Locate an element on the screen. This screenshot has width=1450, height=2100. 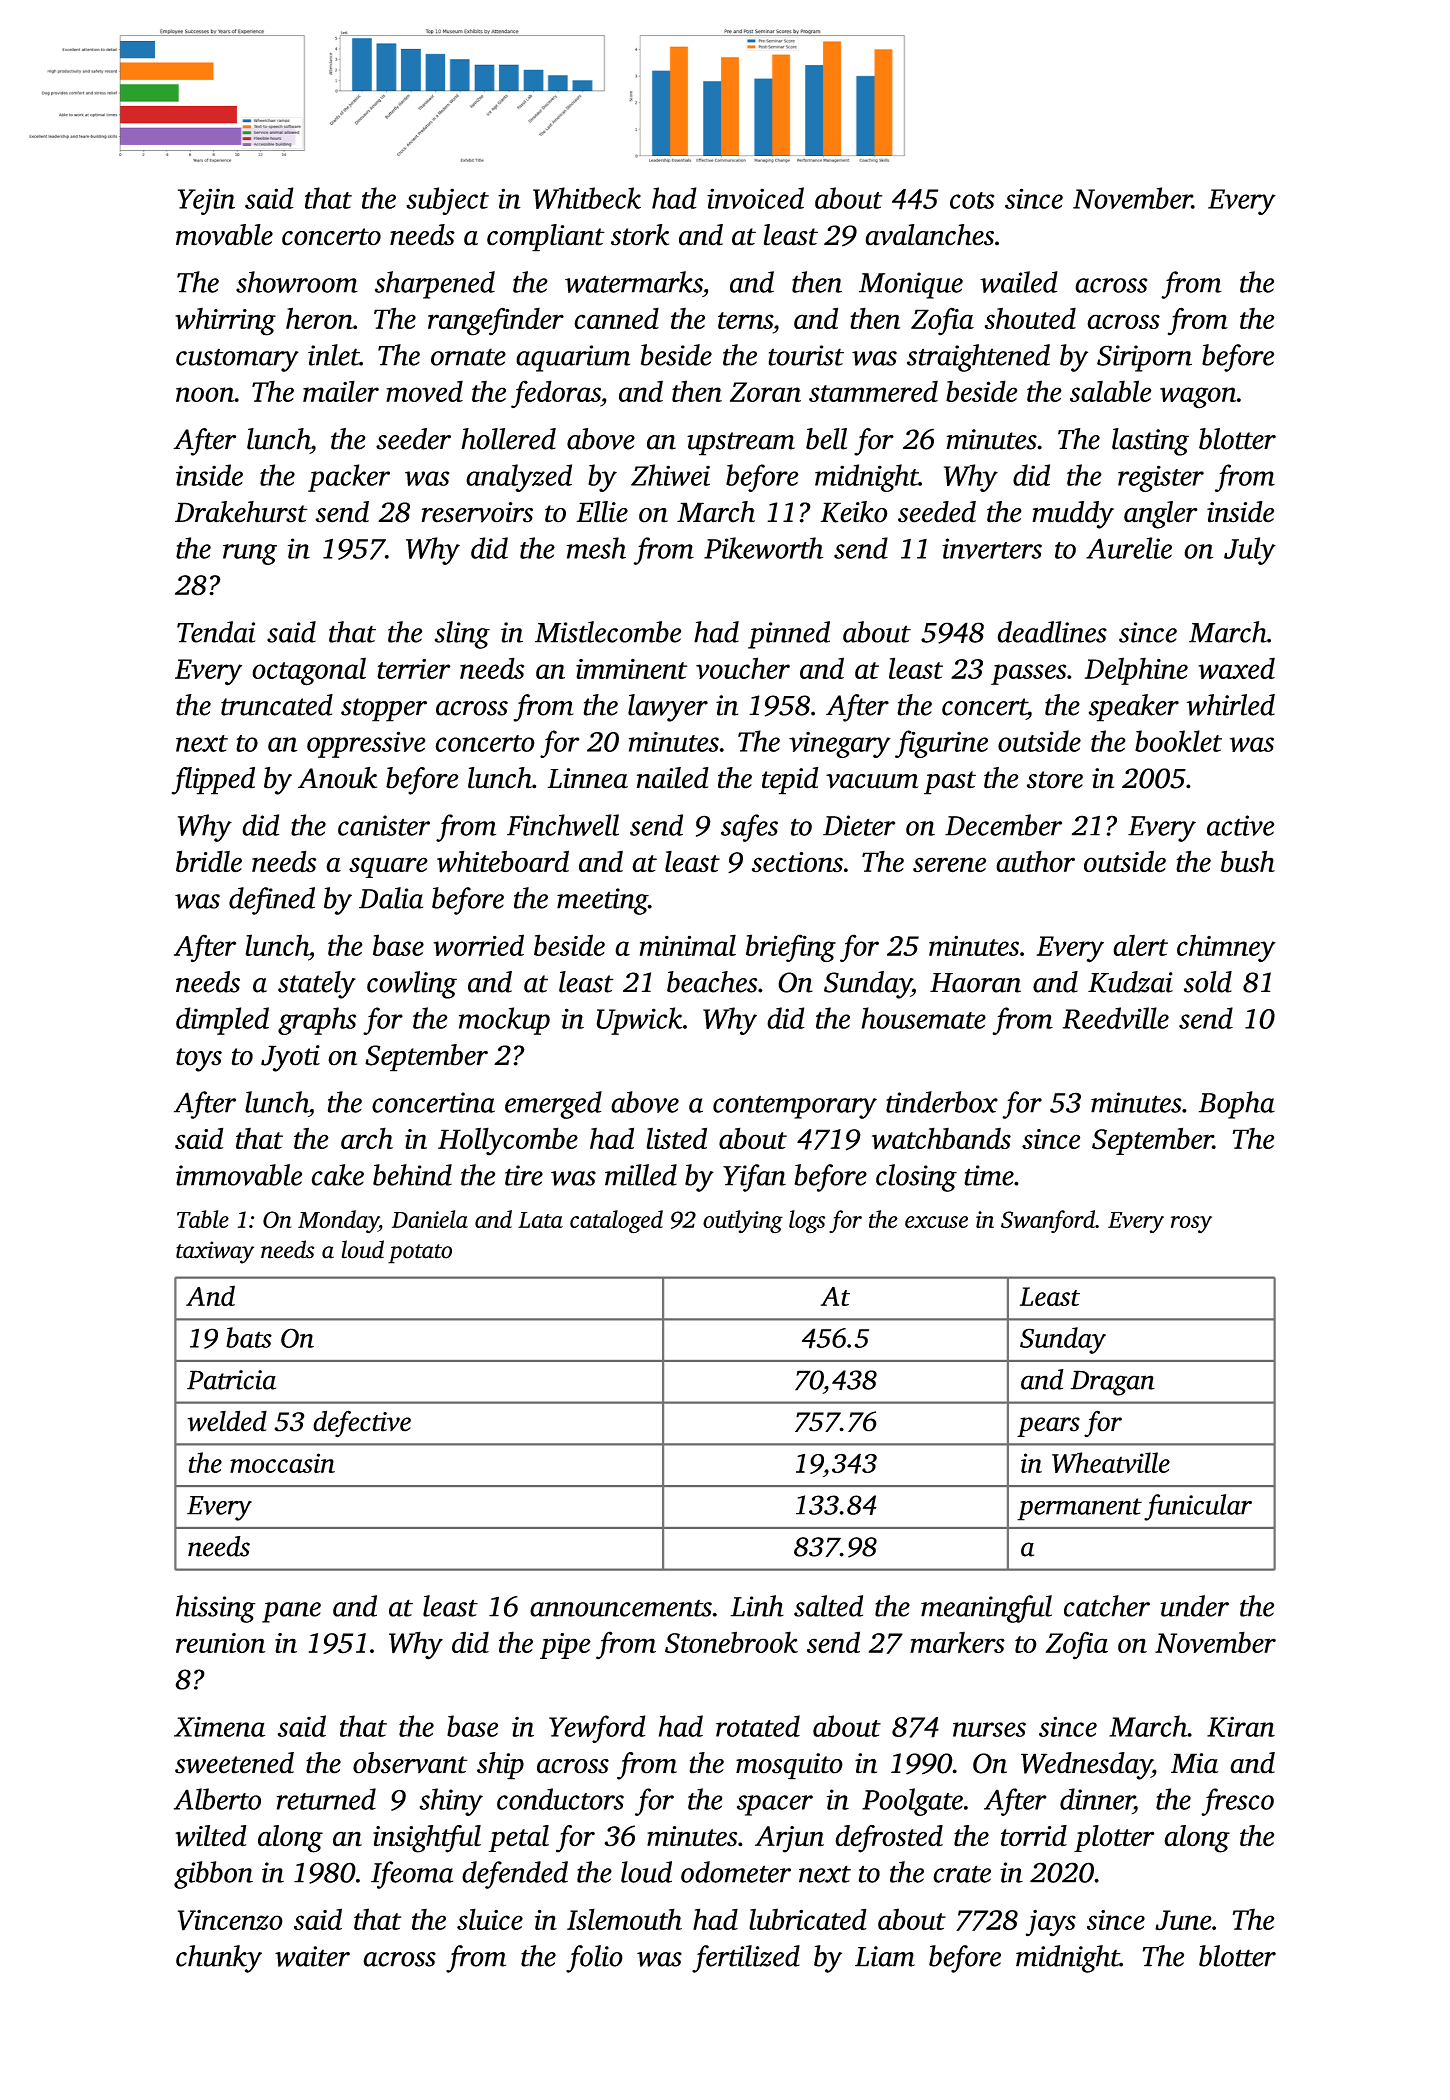
cots is located at coordinates (972, 200).
